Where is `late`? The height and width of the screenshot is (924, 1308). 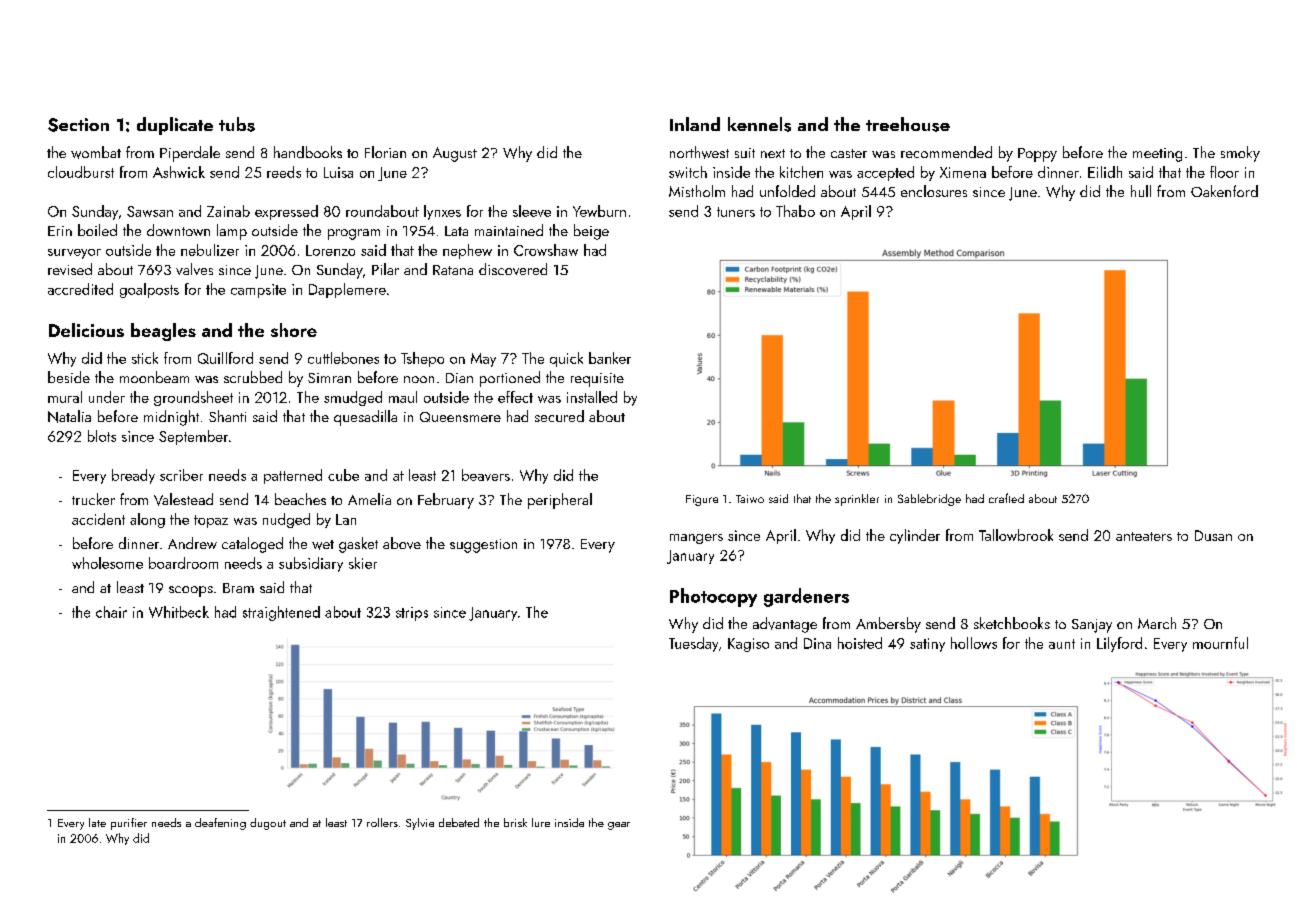
late is located at coordinates (97, 822).
